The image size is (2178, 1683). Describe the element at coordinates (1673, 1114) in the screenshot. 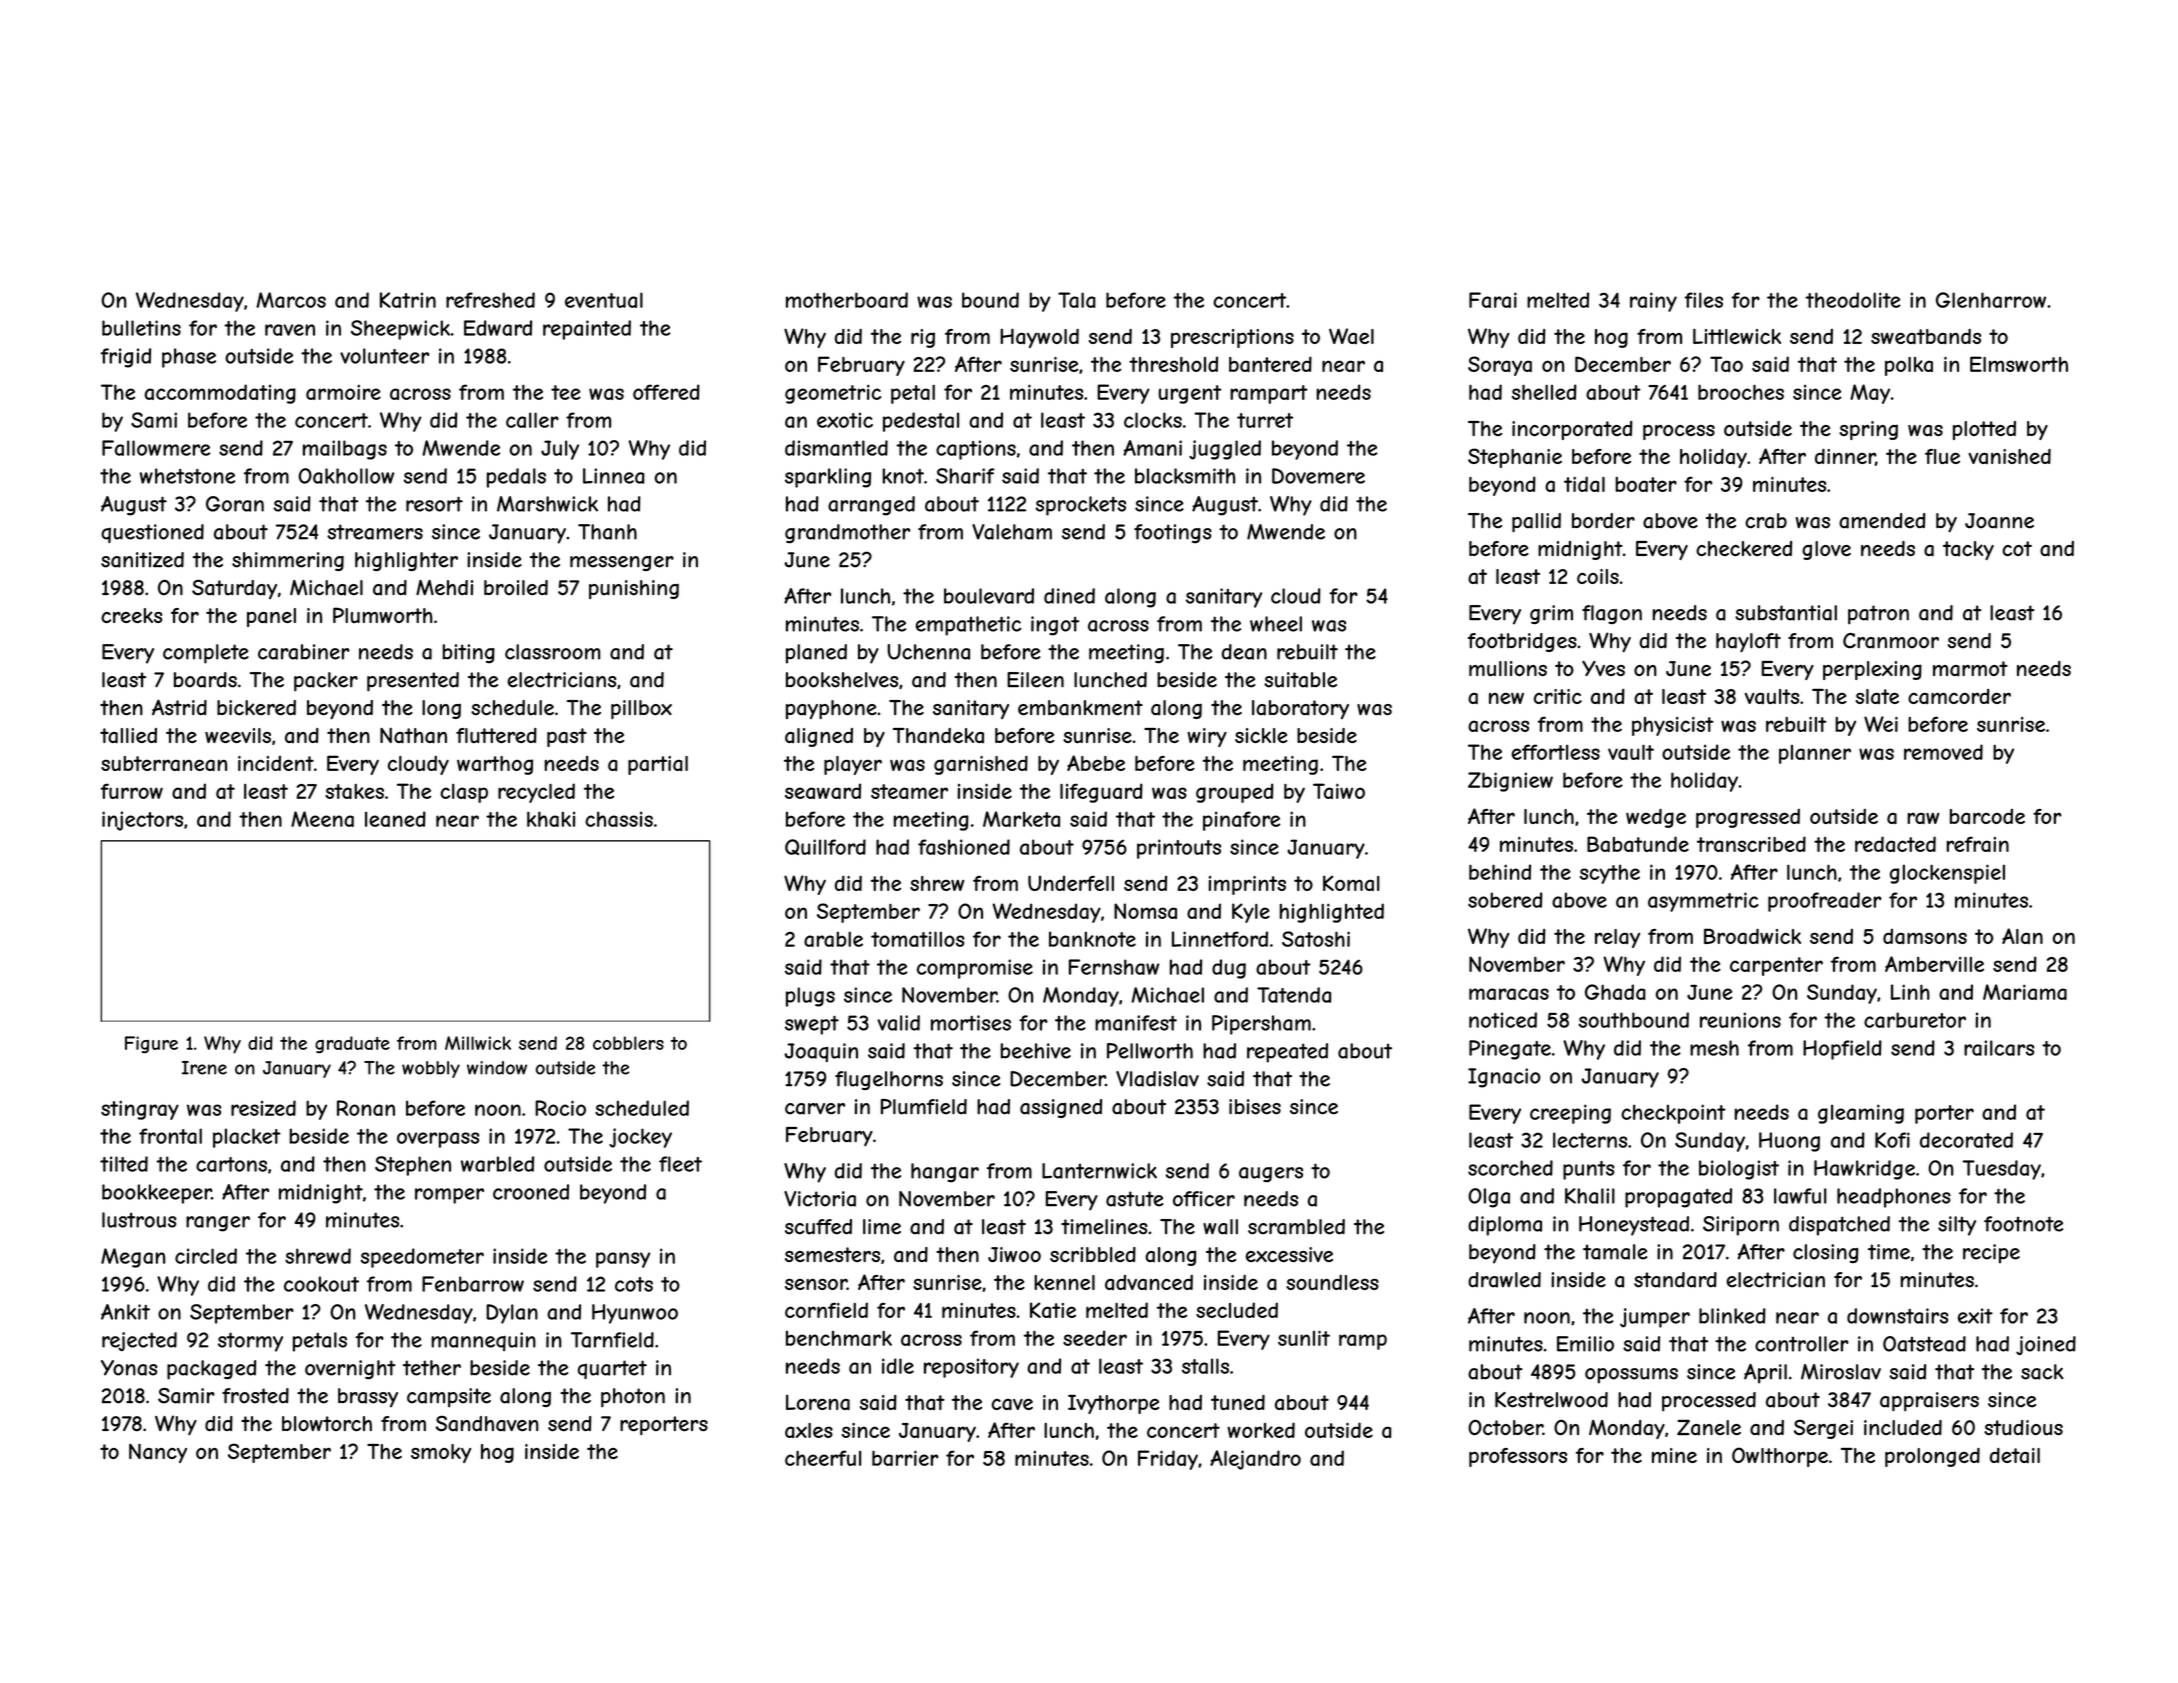

I see `checkpoint` at that location.
